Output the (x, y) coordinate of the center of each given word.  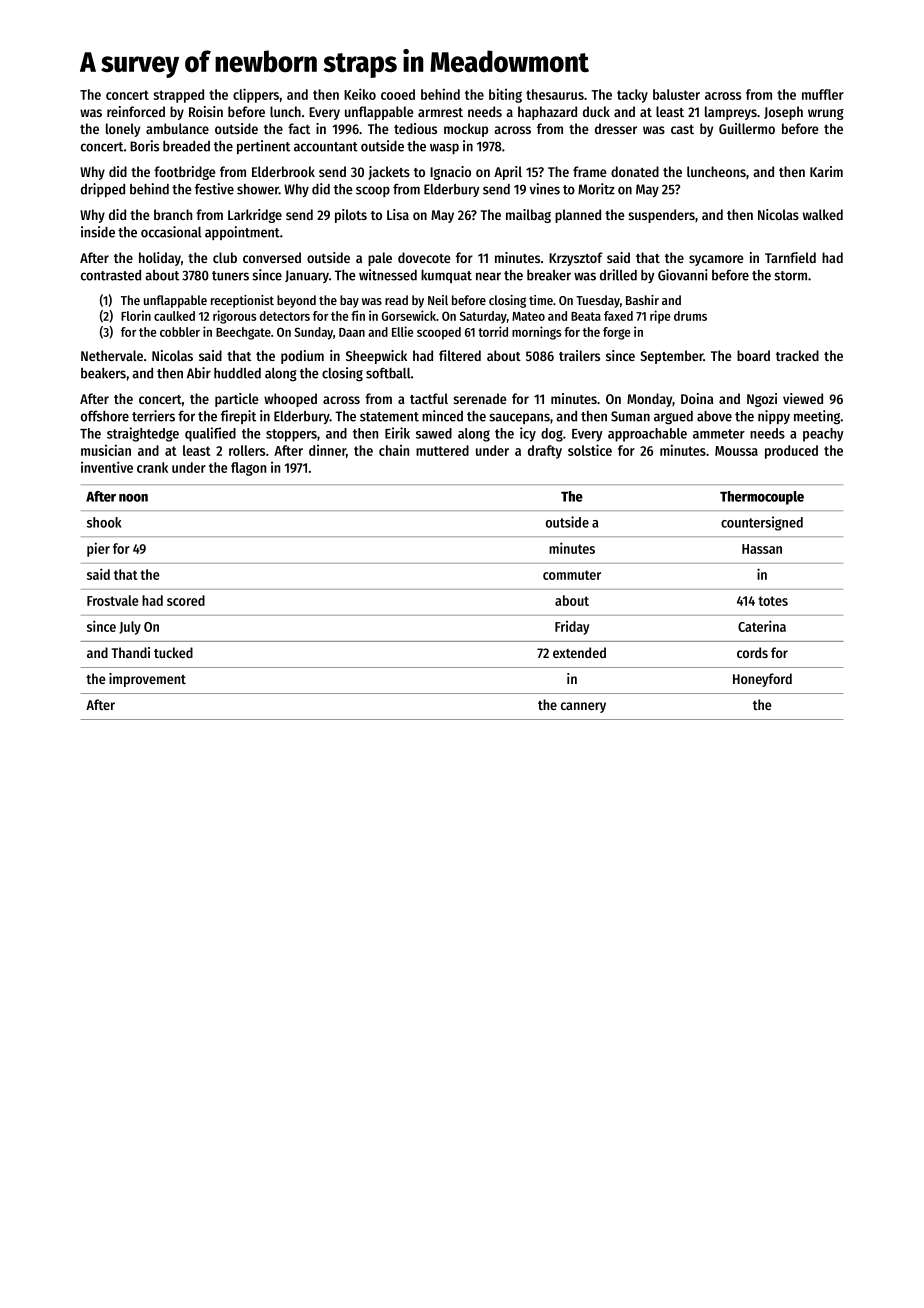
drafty (545, 452)
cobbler (180, 332)
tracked (797, 355)
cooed (398, 94)
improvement (147, 680)
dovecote (424, 257)
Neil (438, 300)
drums (690, 316)
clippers (256, 95)
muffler (823, 94)
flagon (248, 469)
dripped (103, 190)
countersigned (762, 523)
